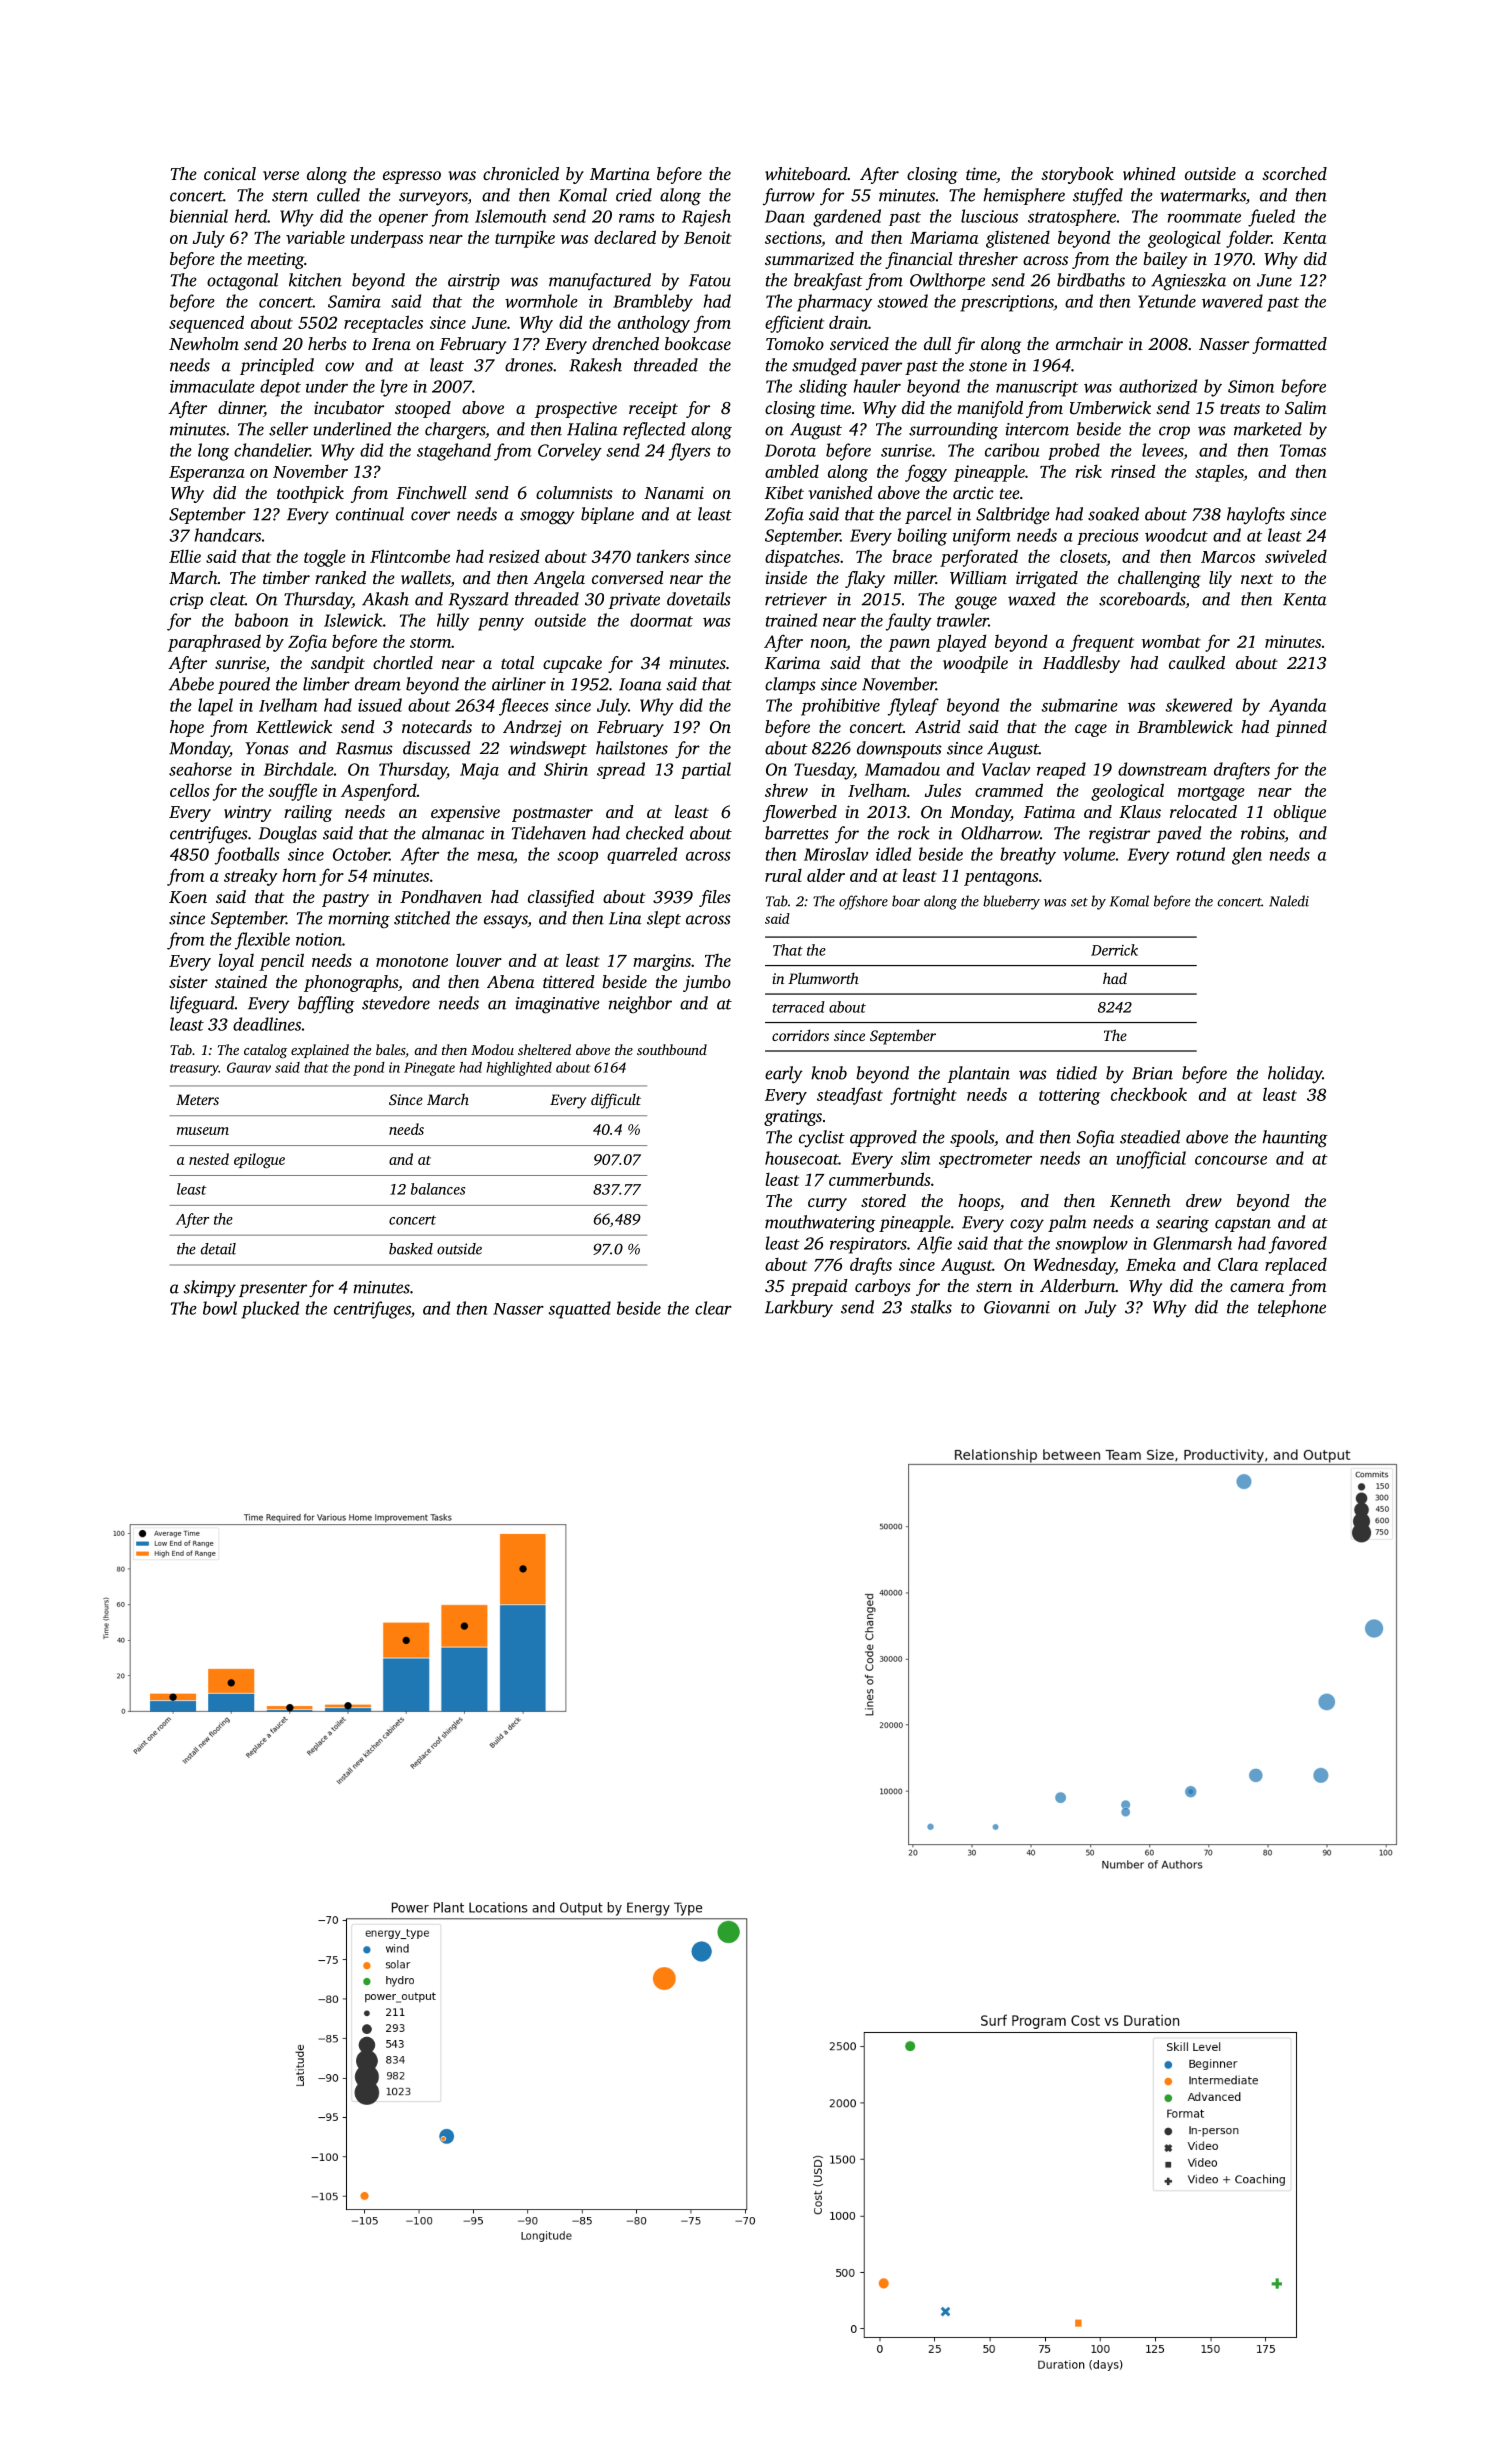 The image size is (1496, 2464). I want to click on drones, so click(529, 365).
